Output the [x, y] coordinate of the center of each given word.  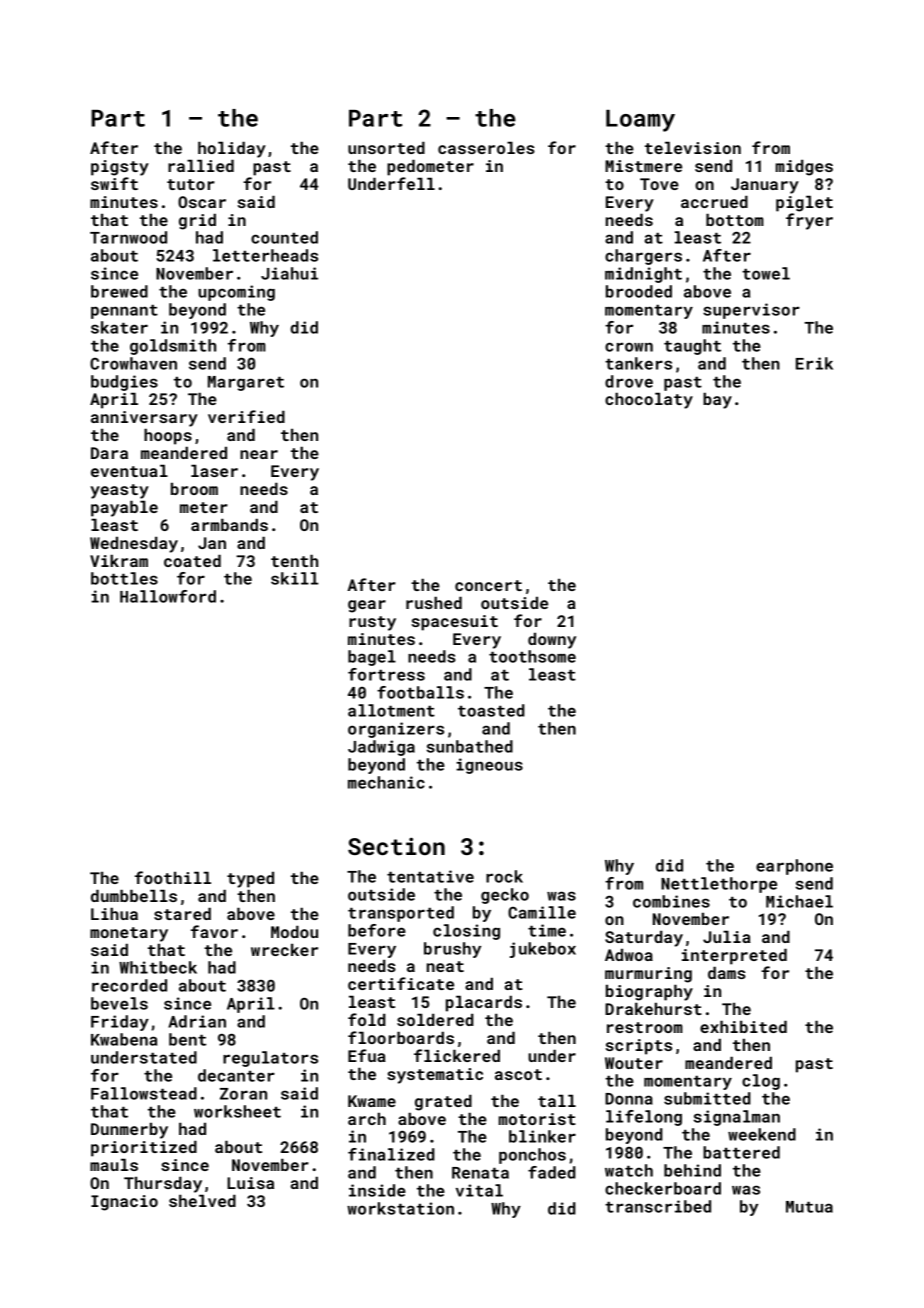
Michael [799, 901]
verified [246, 416]
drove [629, 381]
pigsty [120, 168]
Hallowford [168, 596]
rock [504, 876]
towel [766, 273]
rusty [372, 623]
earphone [794, 867]
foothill [173, 877]
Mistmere [643, 166]
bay [717, 400]
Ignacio [124, 1203]
